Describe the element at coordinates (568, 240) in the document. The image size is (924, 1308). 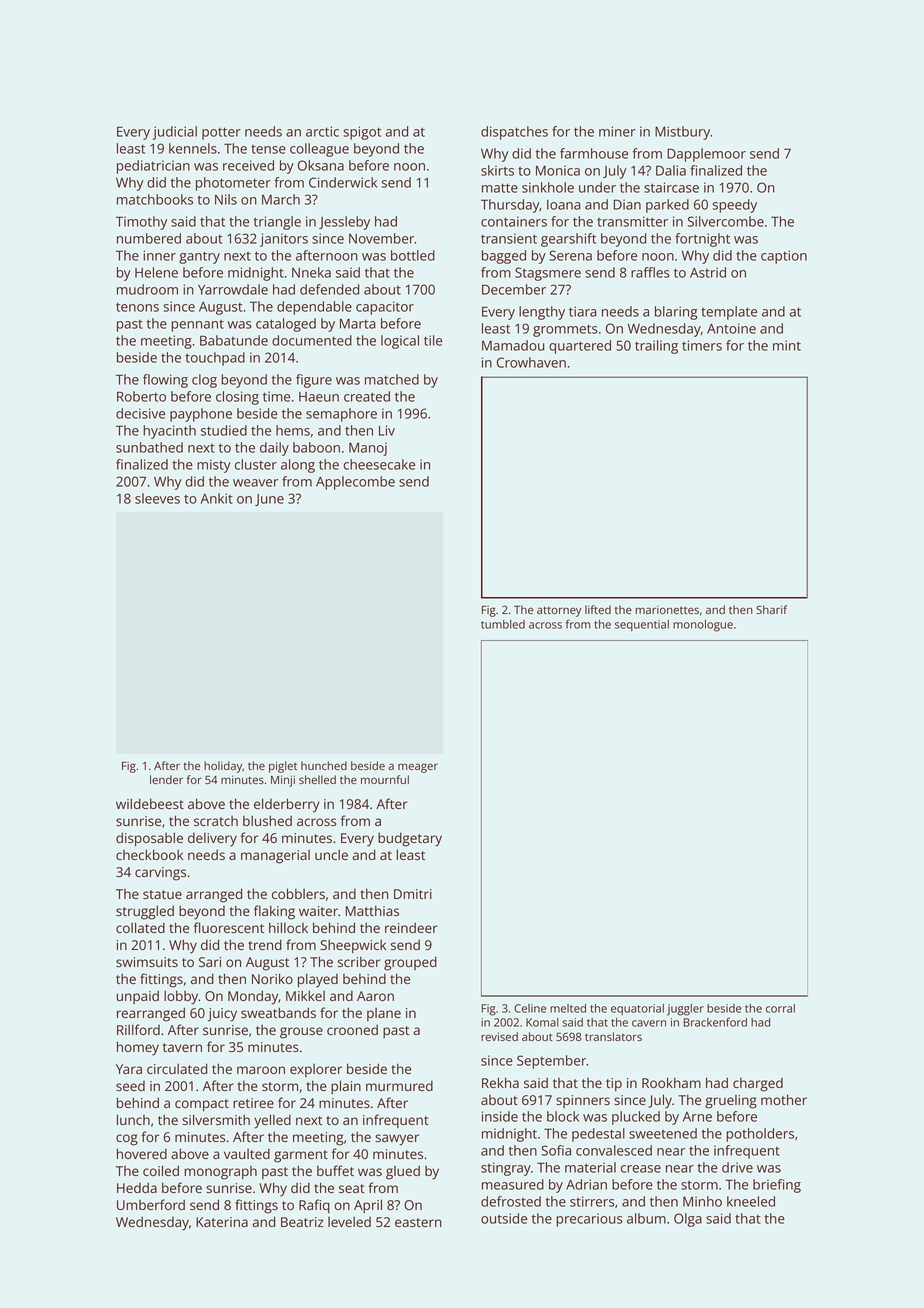
I see `gearshift` at that location.
